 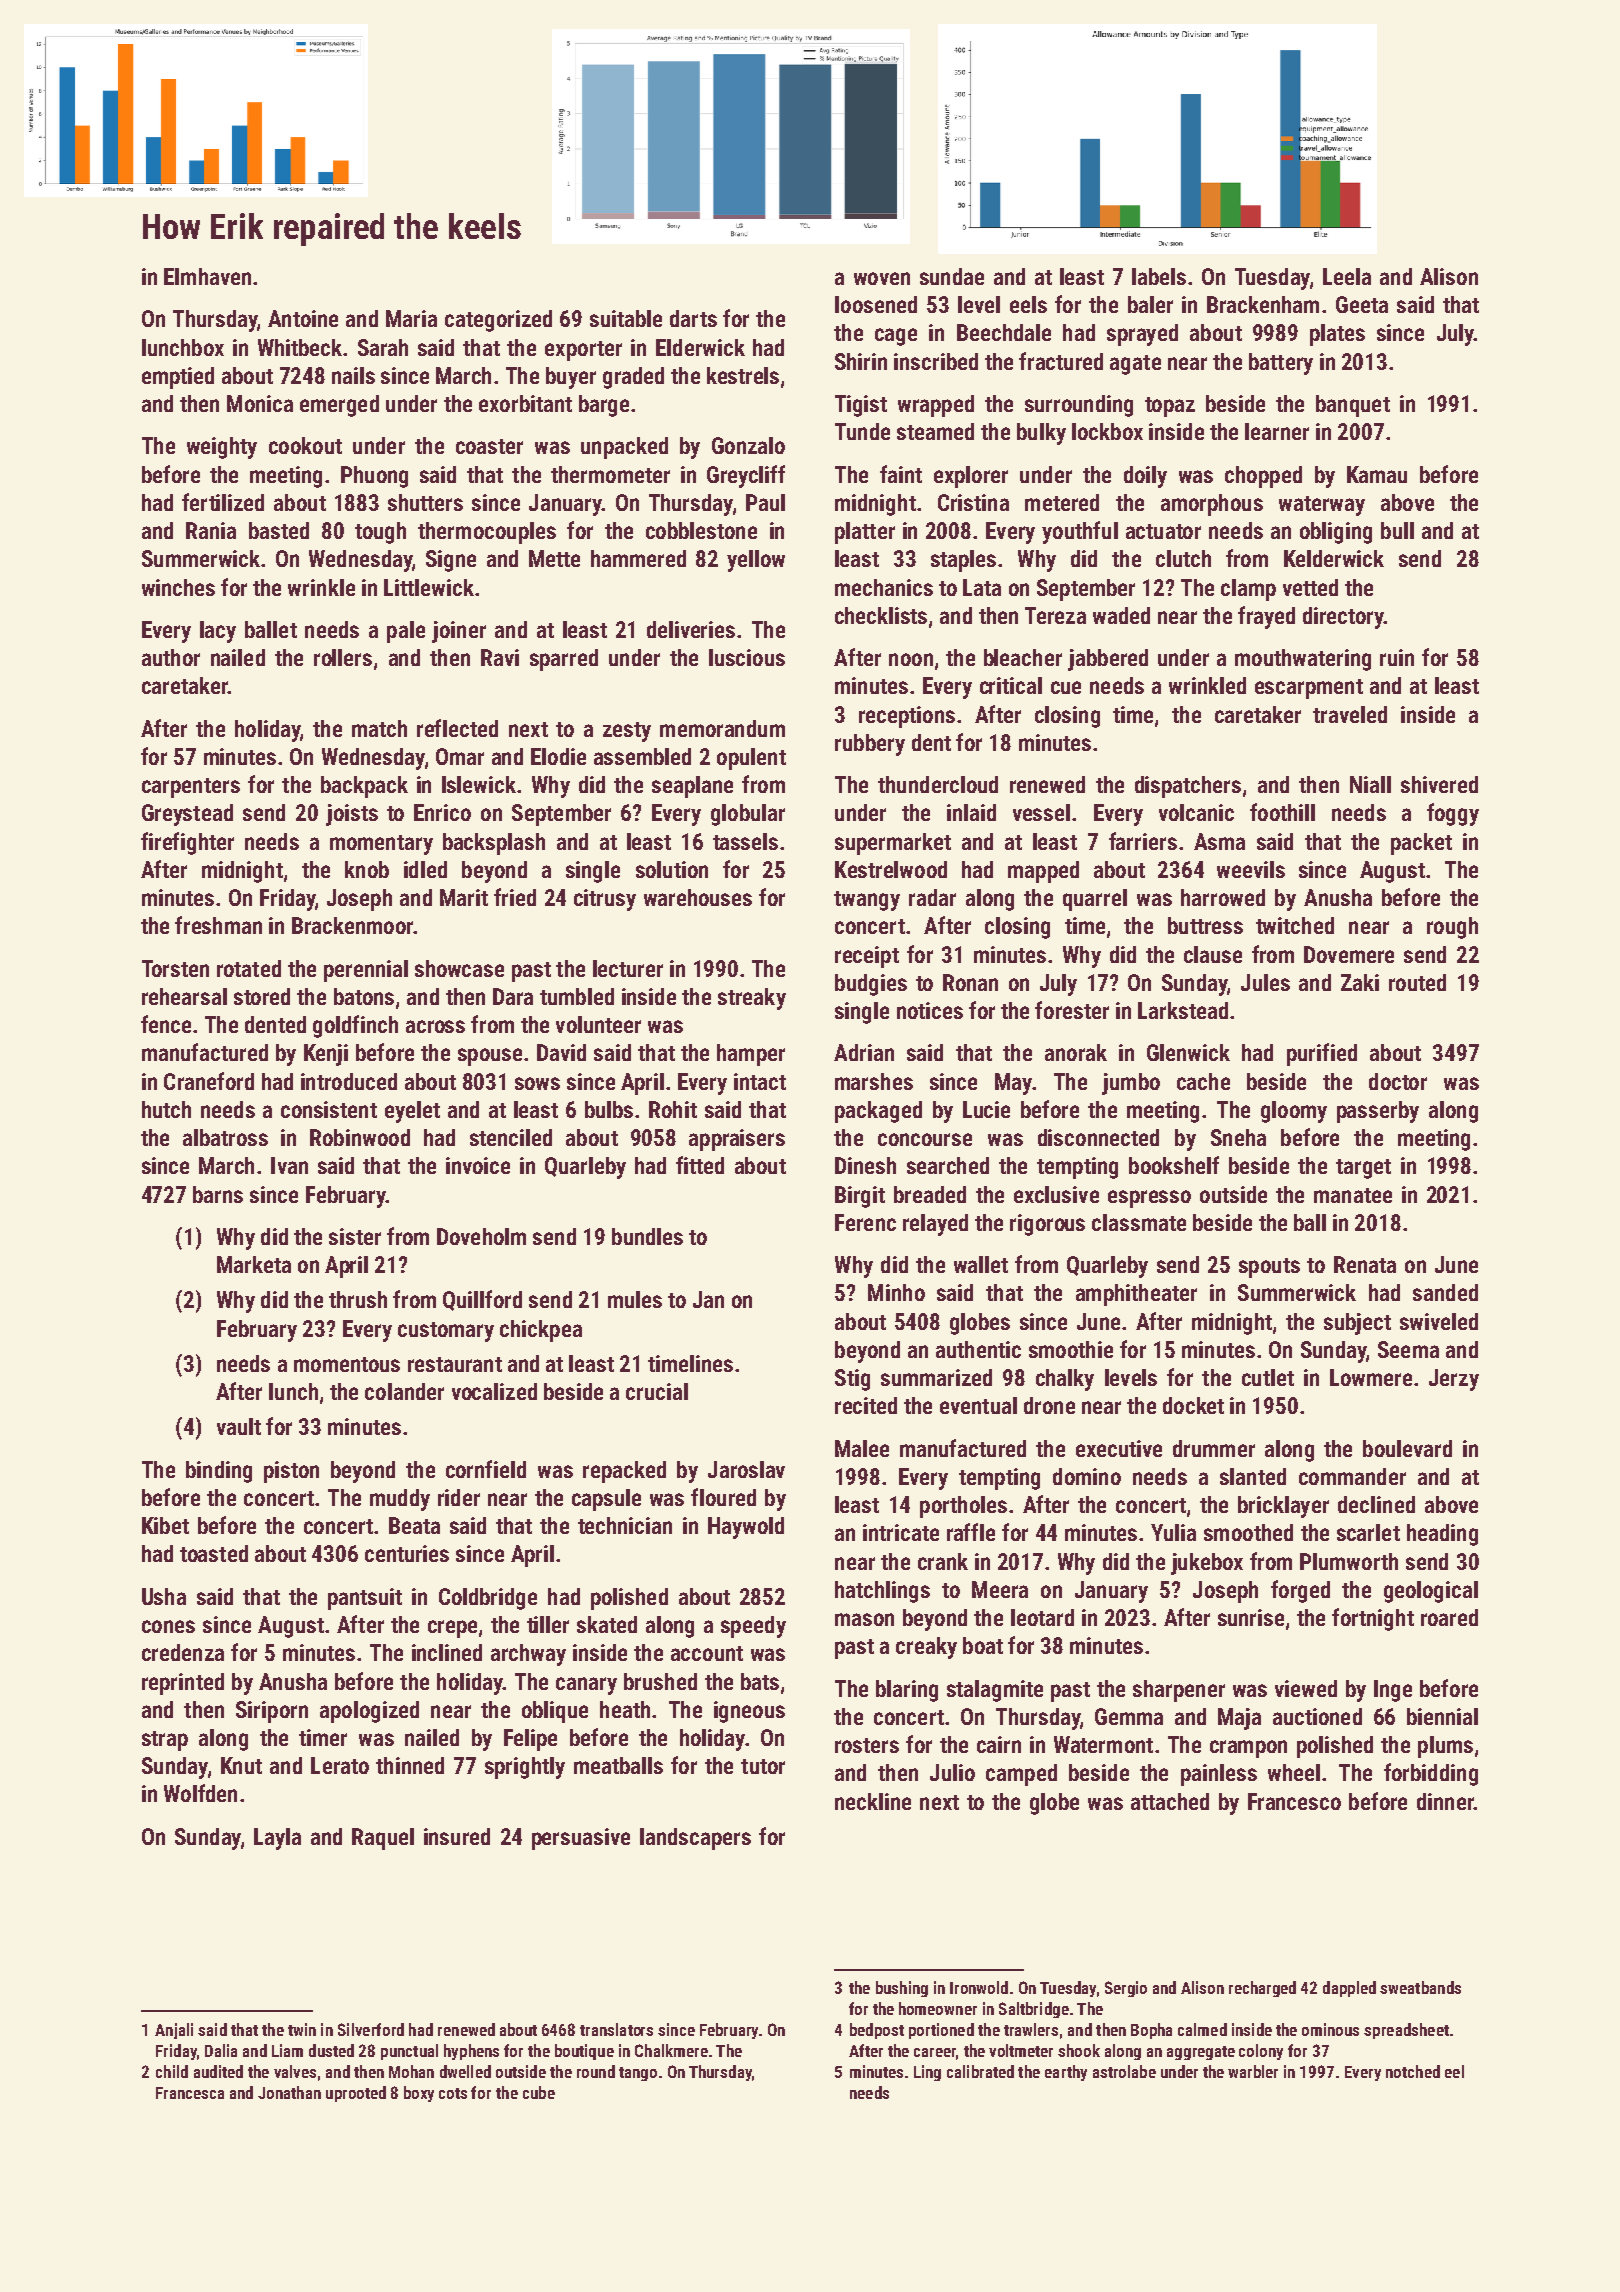 What do you see at coordinates (279, 530) in the screenshot?
I see `basted` at bounding box center [279, 530].
